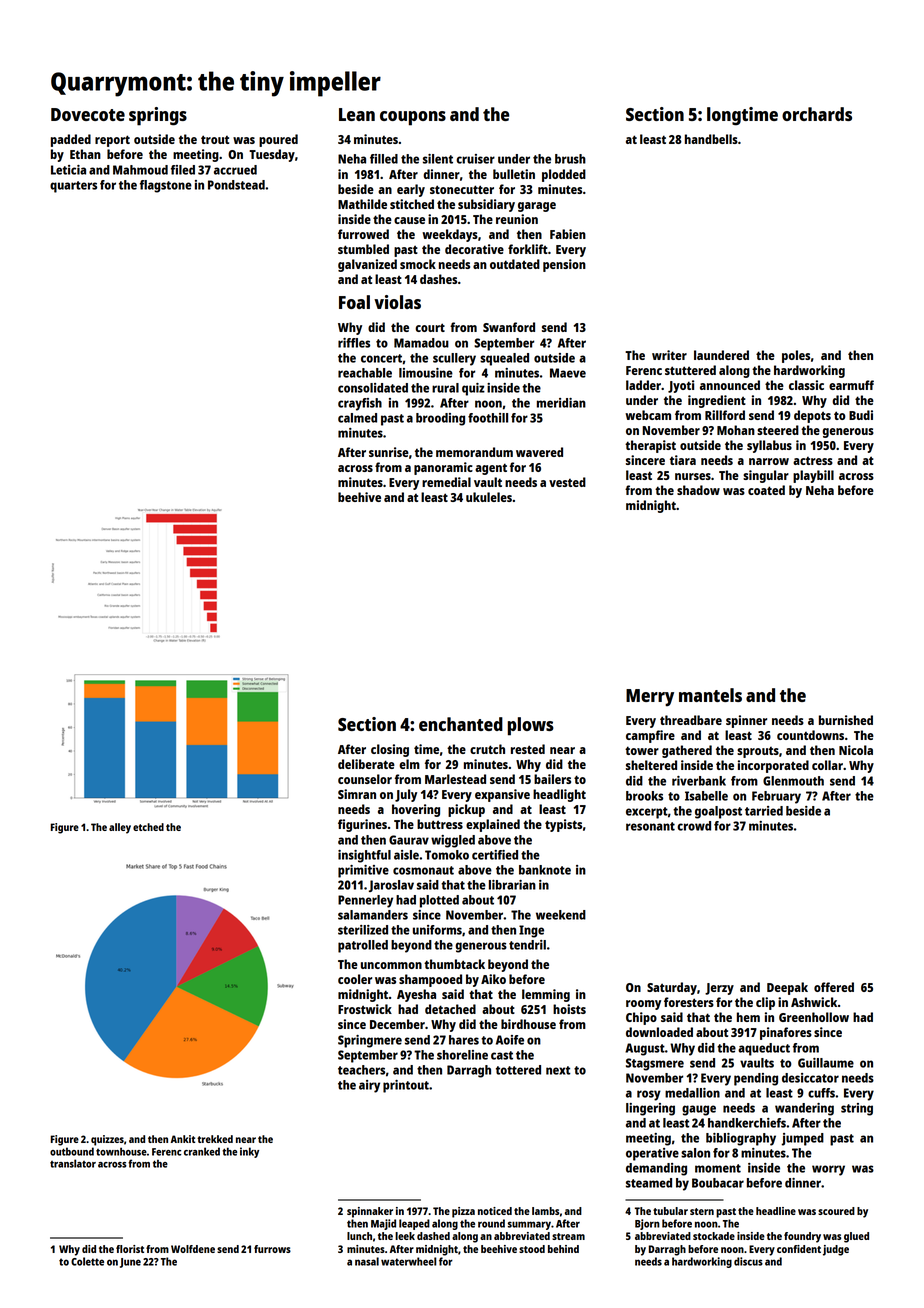 Image resolution: width=924 pixels, height=1308 pixels. What do you see at coordinates (461, 724) in the screenshot?
I see `enchanted` at bounding box center [461, 724].
